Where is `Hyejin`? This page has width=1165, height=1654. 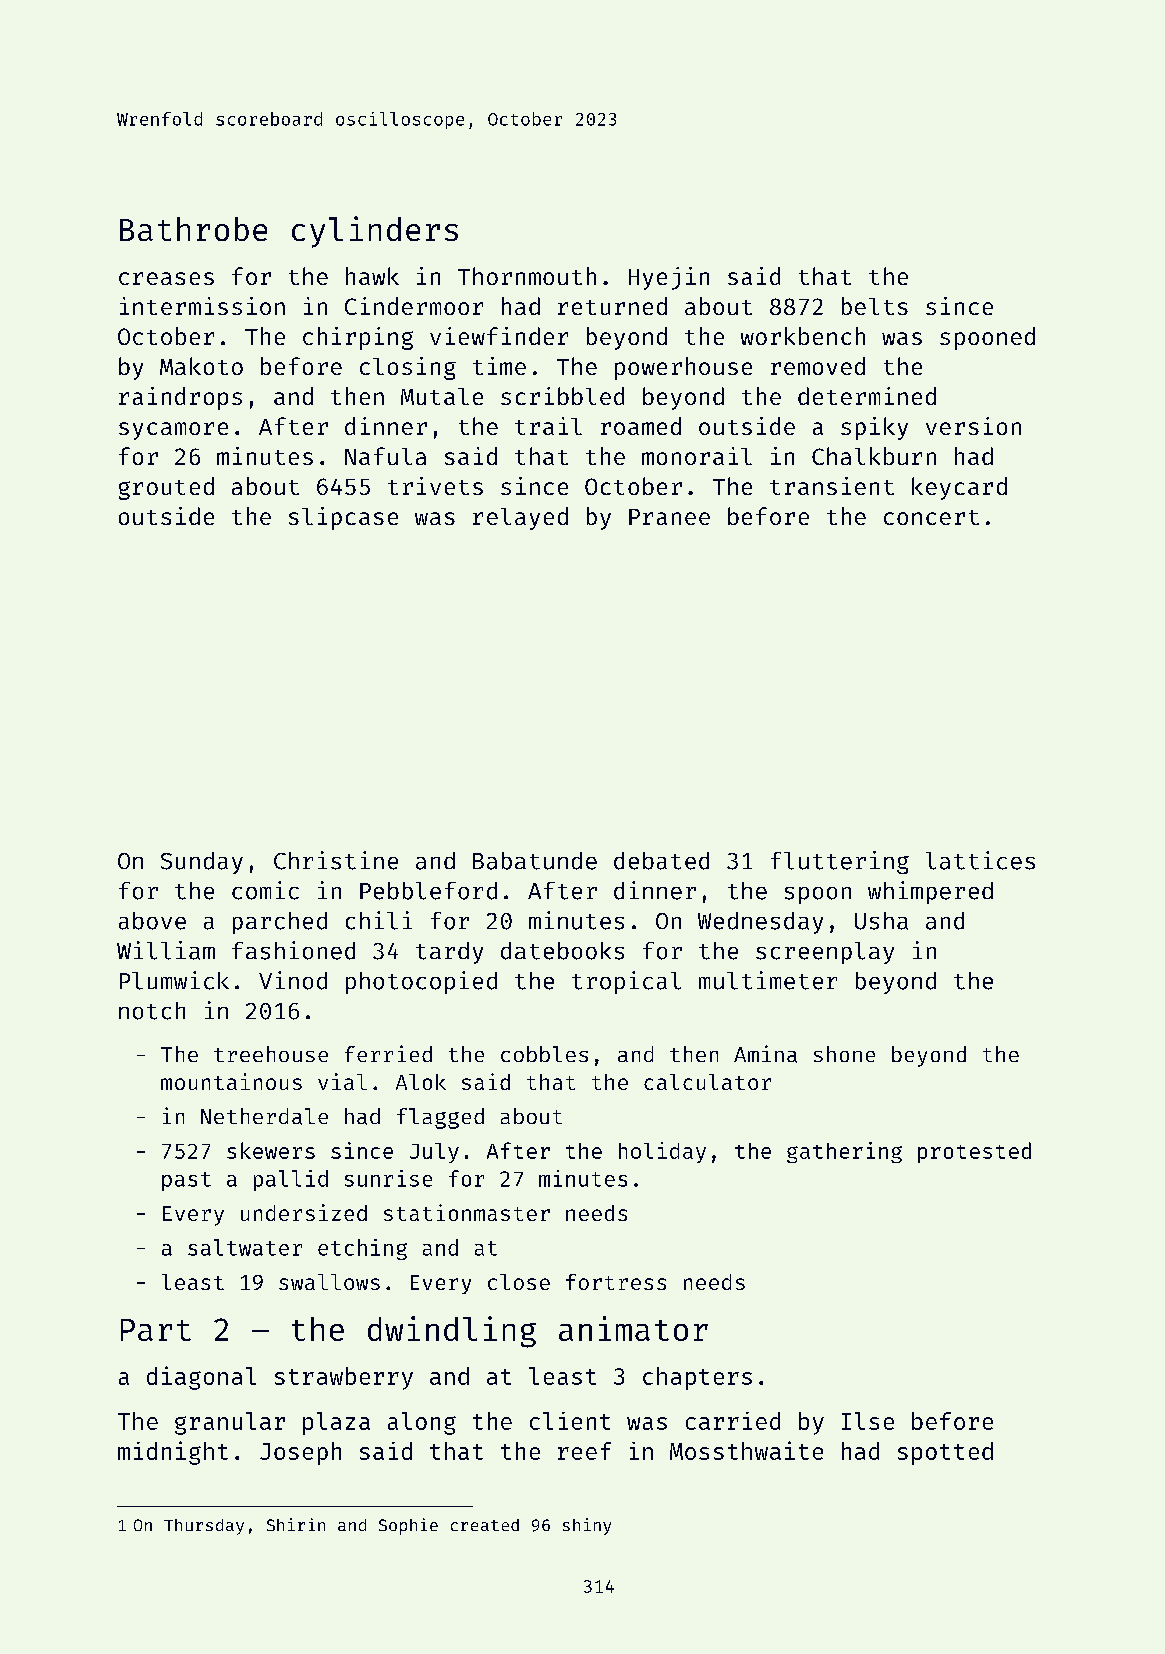
Hyejin is located at coordinates (669, 278).
